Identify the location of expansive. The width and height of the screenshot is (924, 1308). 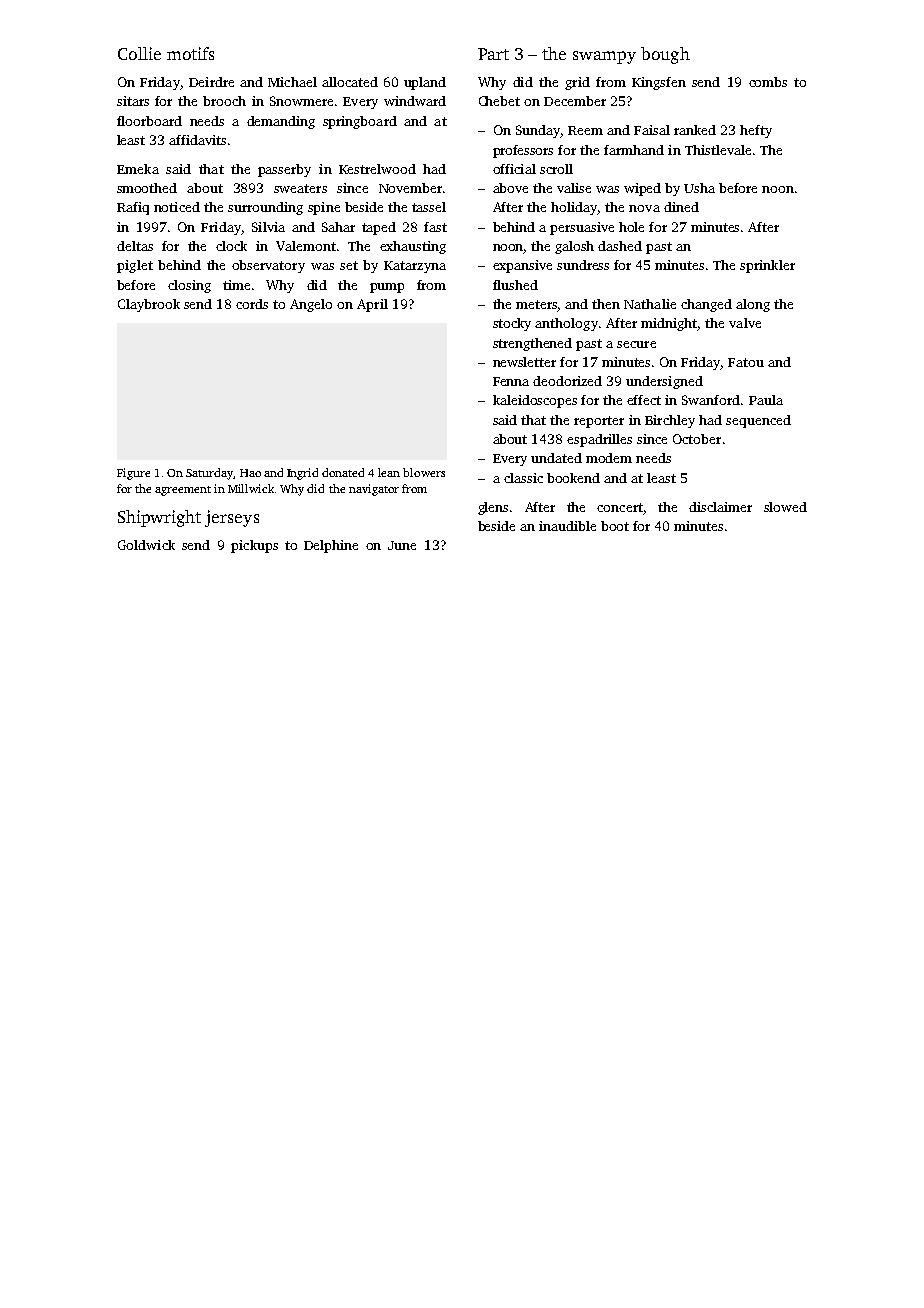
(522, 266).
